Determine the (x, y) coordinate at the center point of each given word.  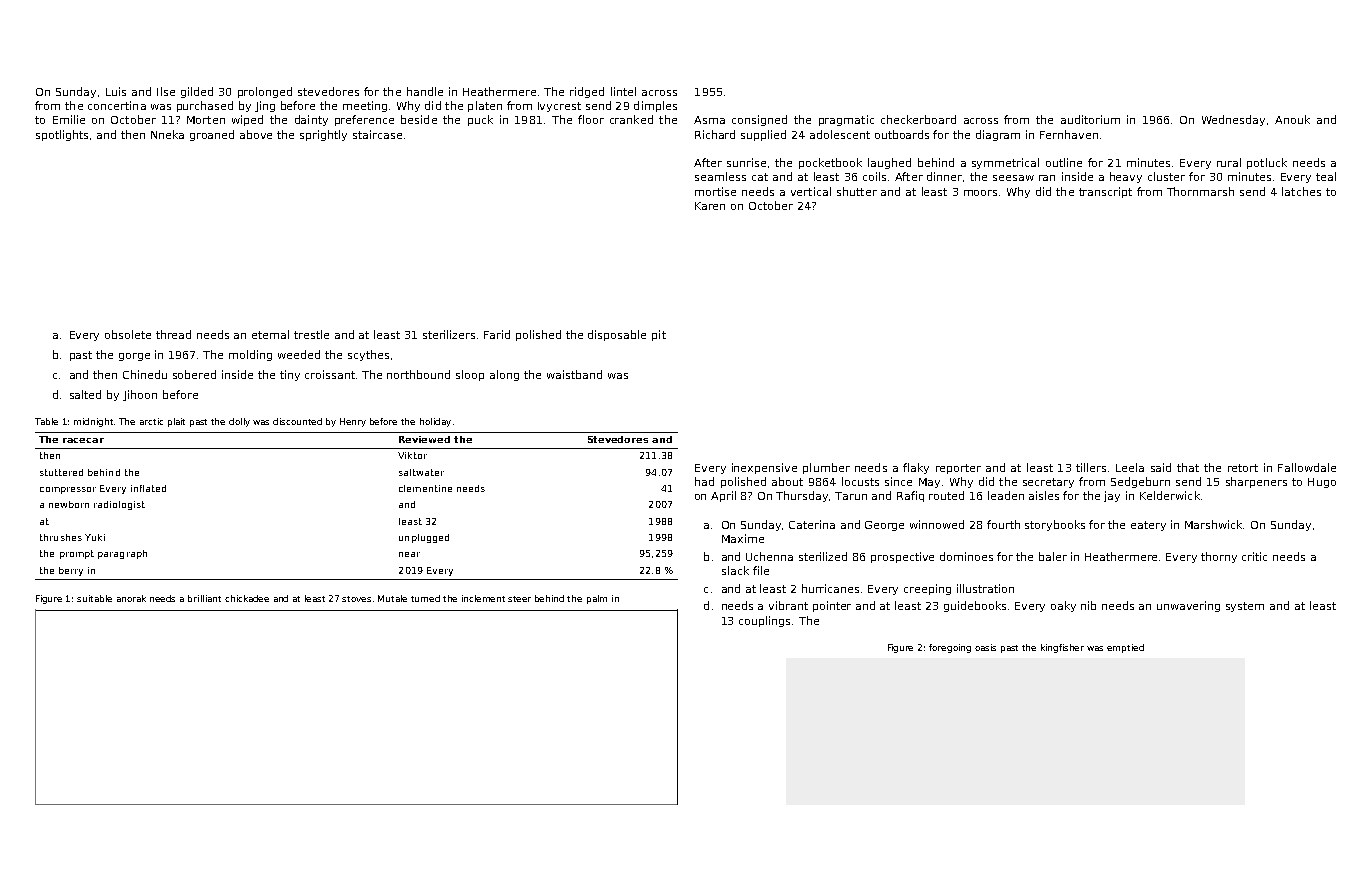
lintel (623, 91)
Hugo (1322, 483)
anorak (131, 598)
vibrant (788, 605)
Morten (206, 120)
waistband (574, 374)
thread (173, 334)
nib (1088, 605)
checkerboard (918, 119)
